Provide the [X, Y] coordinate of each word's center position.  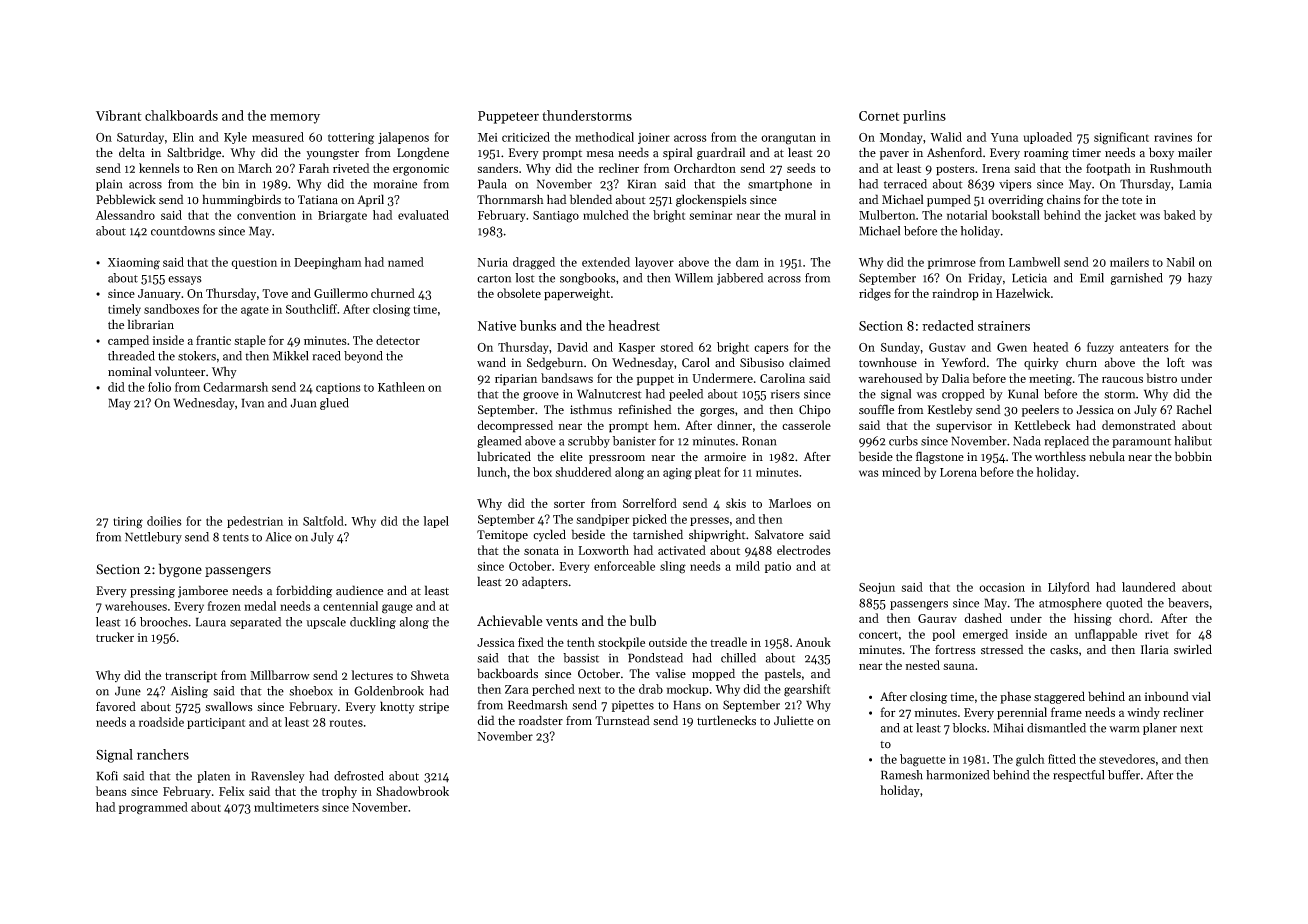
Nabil [1181, 262]
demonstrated [1139, 425]
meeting [1050, 380]
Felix [232, 791]
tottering [351, 139]
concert [878, 635]
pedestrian [255, 522]
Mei [488, 137]
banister [634, 441]
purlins [924, 117]
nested [922, 665]
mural [800, 215]
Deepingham [328, 263]
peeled [686, 395]
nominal [130, 371]
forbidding [304, 591]
